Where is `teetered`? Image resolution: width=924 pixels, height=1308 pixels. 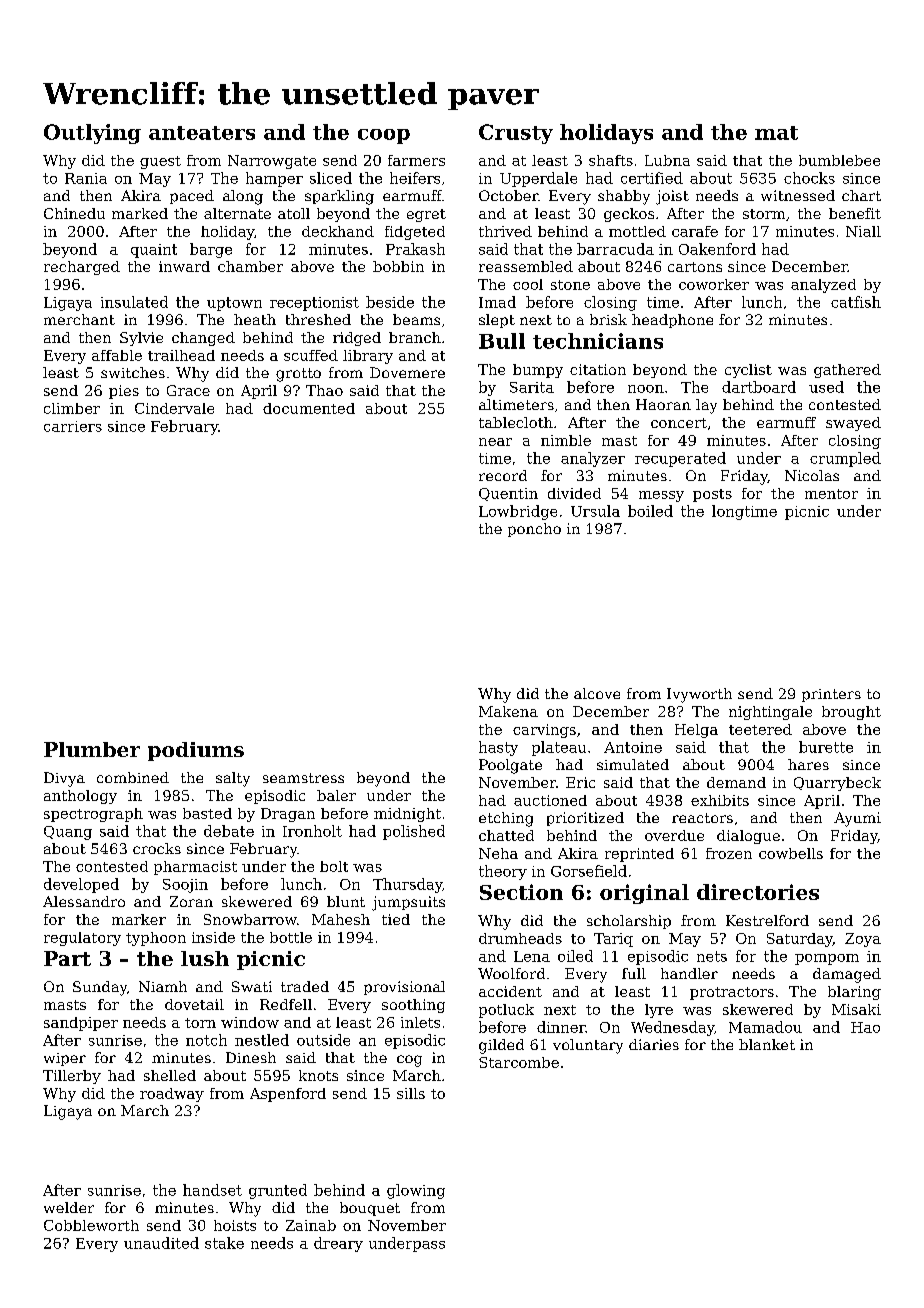 teetered is located at coordinates (760, 729).
